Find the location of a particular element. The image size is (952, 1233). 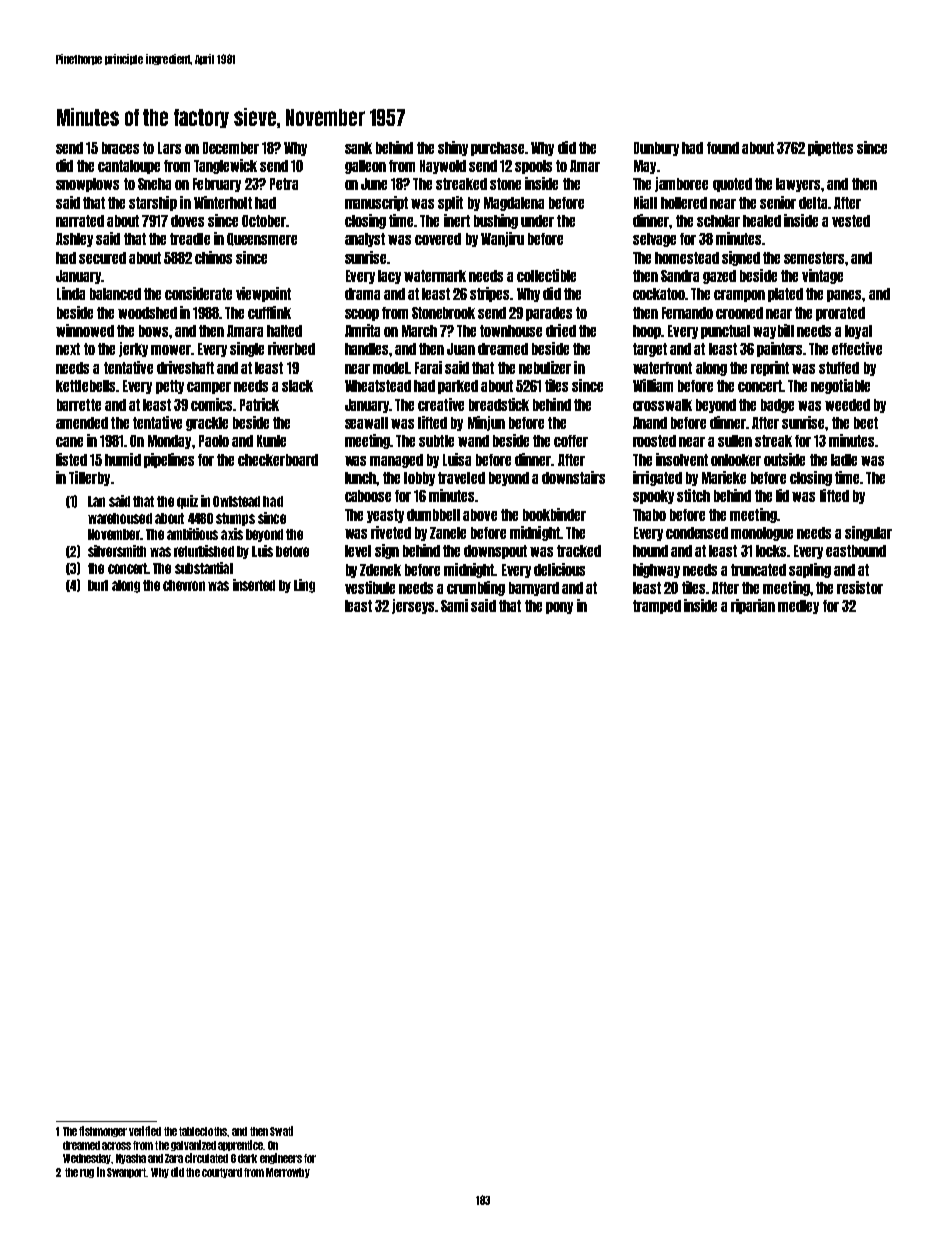

medley is located at coordinates (798, 607).
